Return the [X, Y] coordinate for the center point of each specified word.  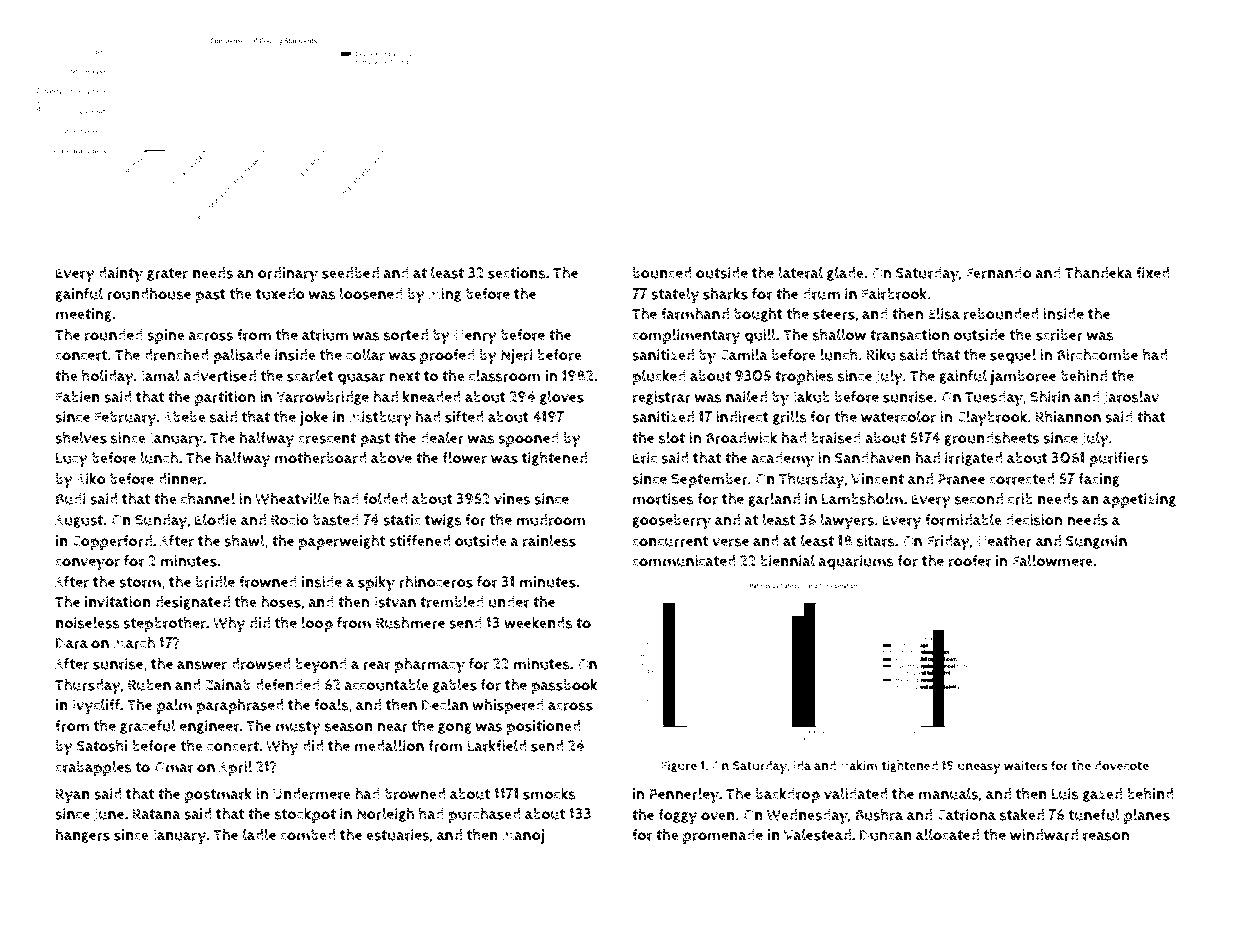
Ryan [73, 796]
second [979, 499]
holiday [108, 377]
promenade [723, 837]
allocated [947, 834]
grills [790, 417]
